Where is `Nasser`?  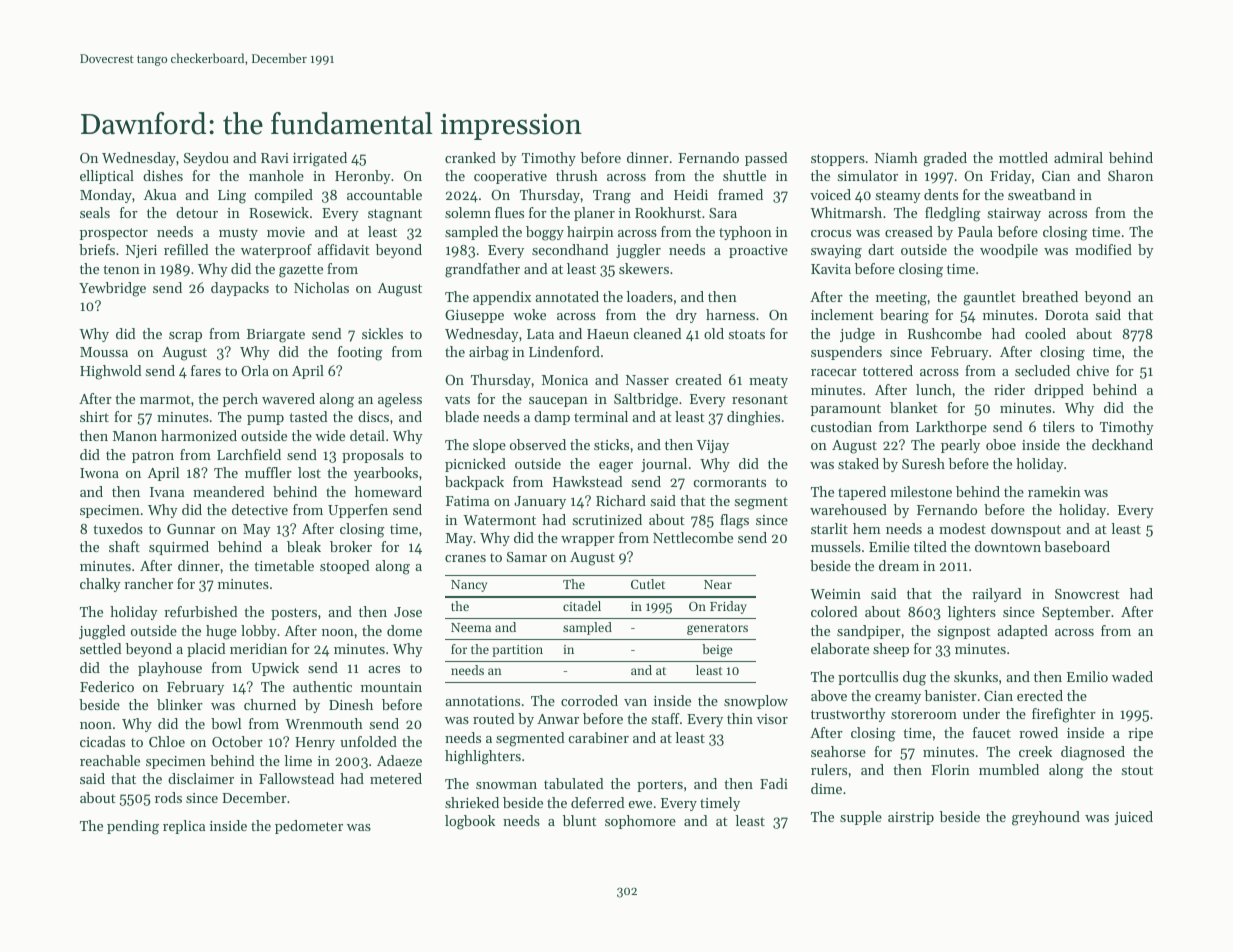
Nasser is located at coordinates (647, 380).
